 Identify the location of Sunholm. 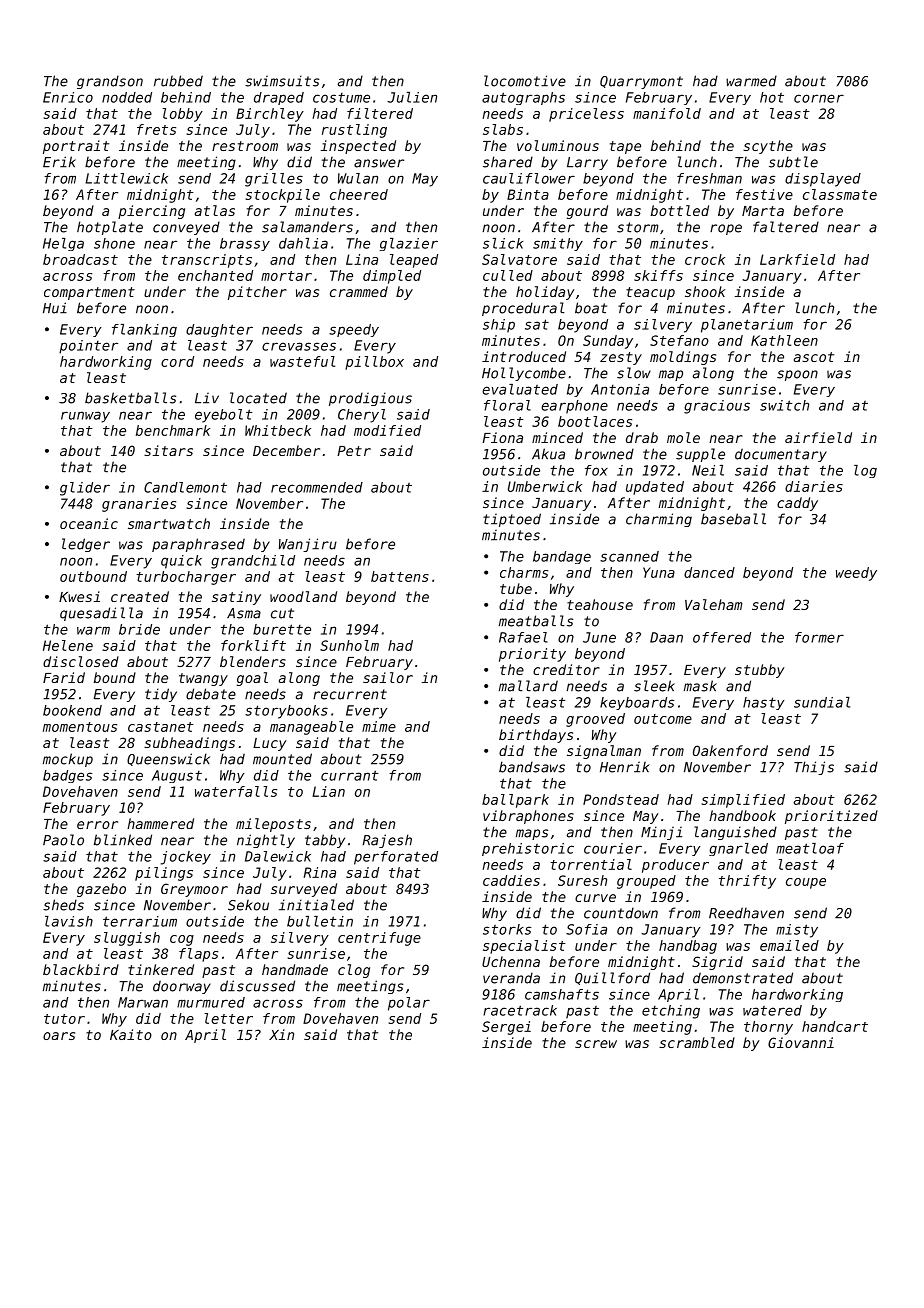
(349, 645).
